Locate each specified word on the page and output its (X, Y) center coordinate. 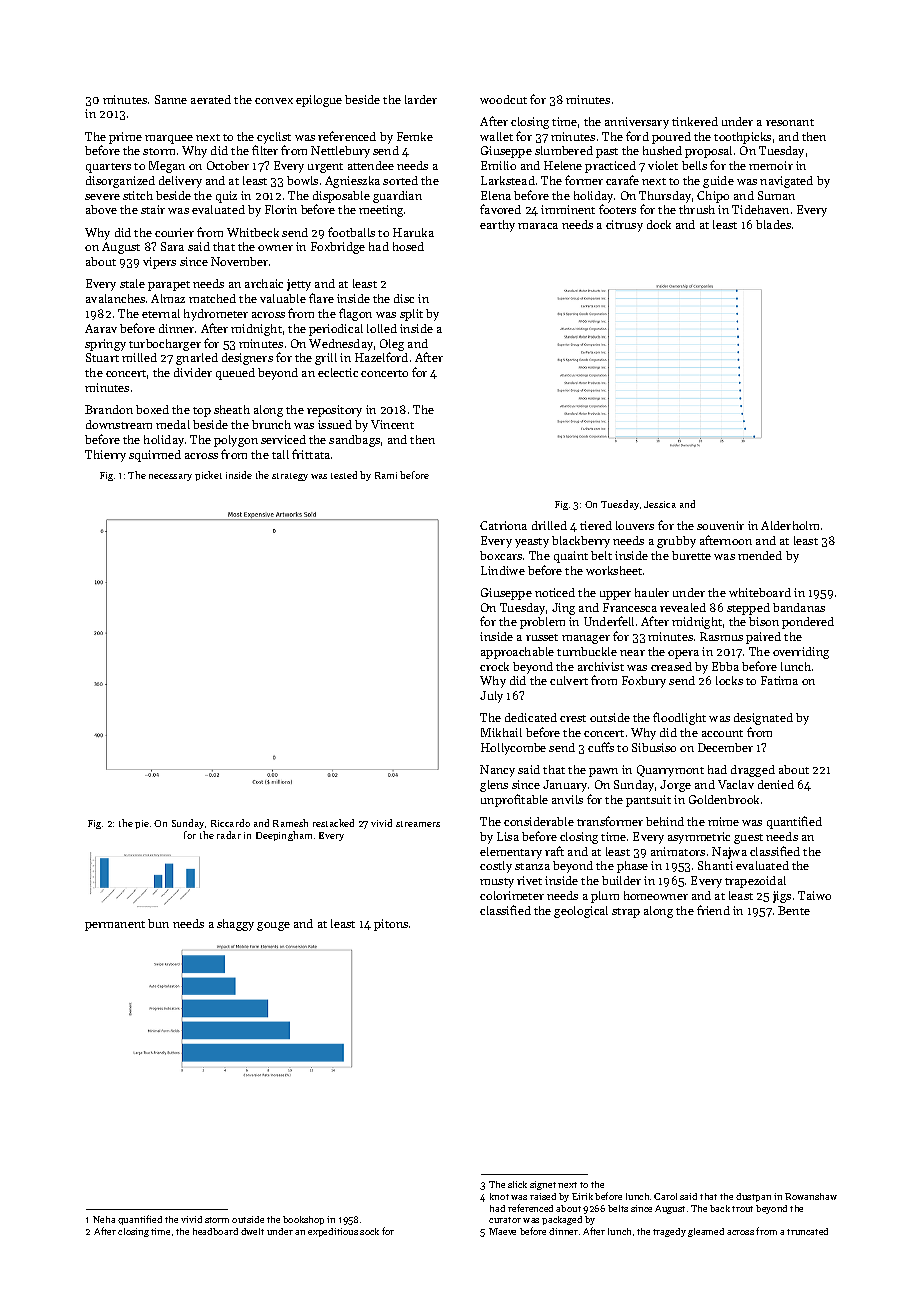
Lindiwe (503, 570)
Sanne (171, 99)
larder (421, 99)
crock (494, 666)
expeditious (333, 1232)
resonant (790, 122)
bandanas (799, 607)
